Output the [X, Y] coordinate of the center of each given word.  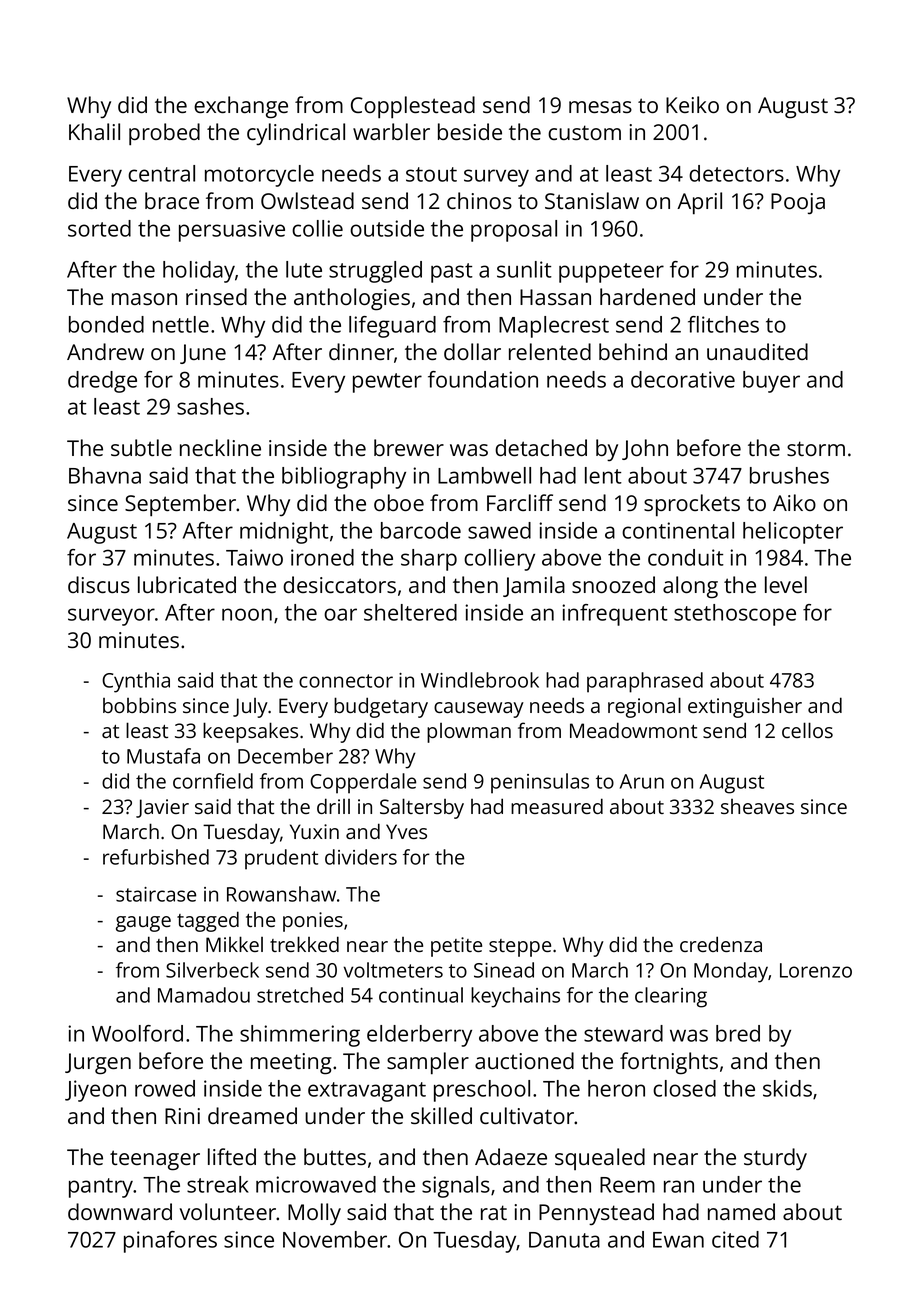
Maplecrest [554, 327]
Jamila [534, 586]
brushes [789, 475]
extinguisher [745, 708]
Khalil [94, 131]
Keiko [692, 104]
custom [584, 132]
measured [557, 806]
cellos [807, 730]
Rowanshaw [281, 894]
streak [218, 1184]
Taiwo [254, 557]
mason [144, 299]
